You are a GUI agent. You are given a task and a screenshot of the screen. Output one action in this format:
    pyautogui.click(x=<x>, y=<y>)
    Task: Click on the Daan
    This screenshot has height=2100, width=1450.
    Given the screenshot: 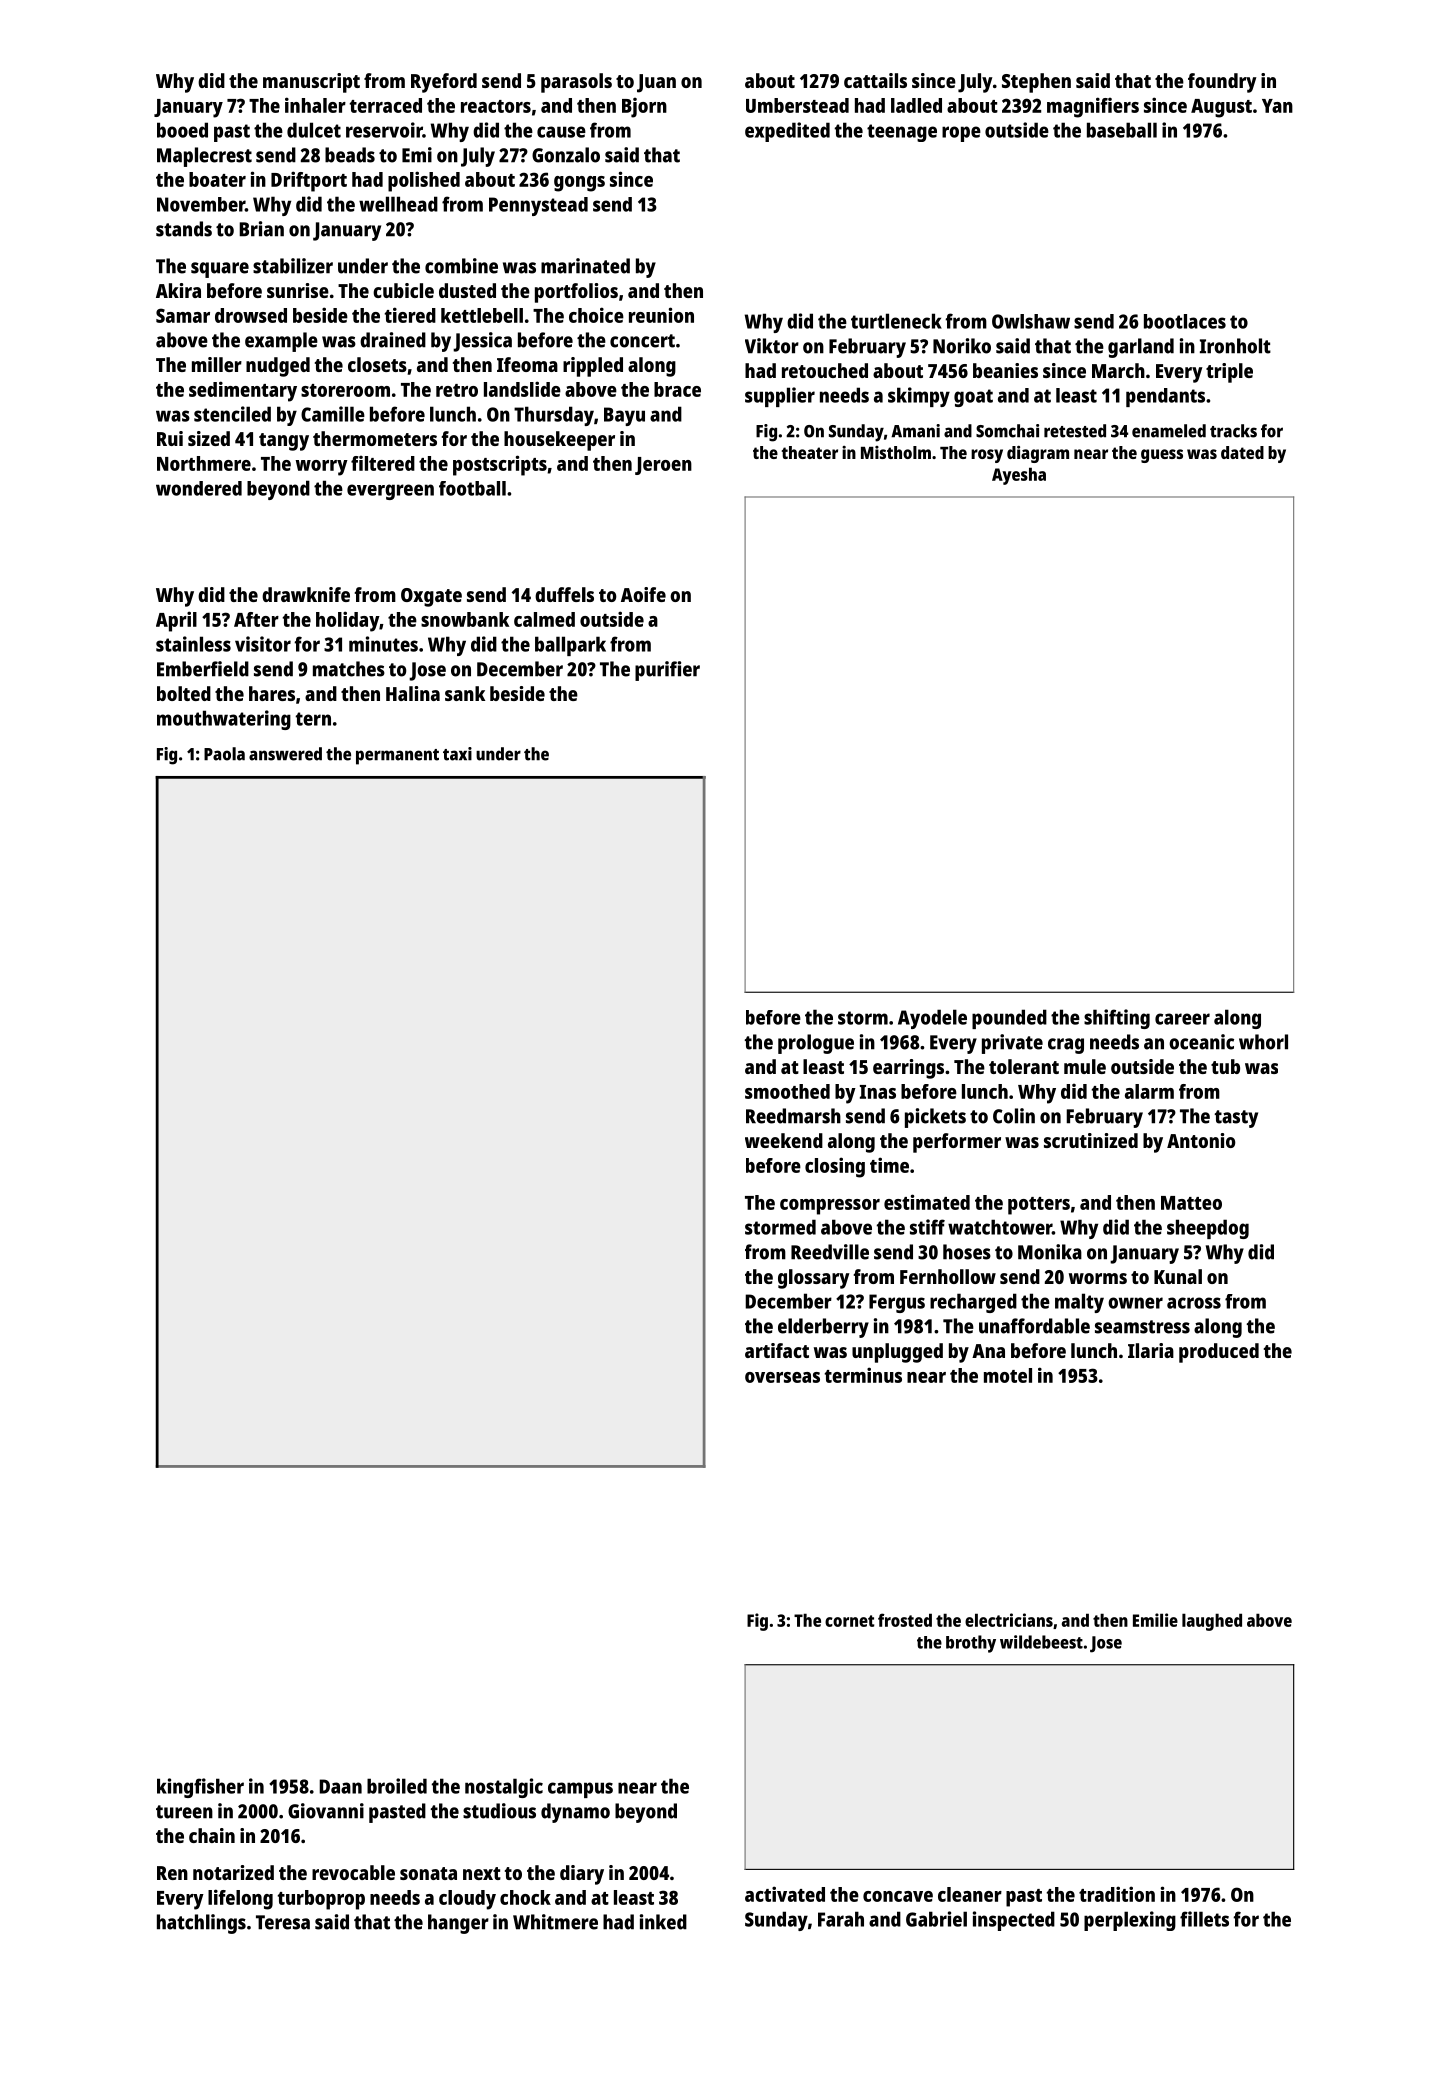 What is the action you would take?
    pyautogui.click(x=340, y=1786)
